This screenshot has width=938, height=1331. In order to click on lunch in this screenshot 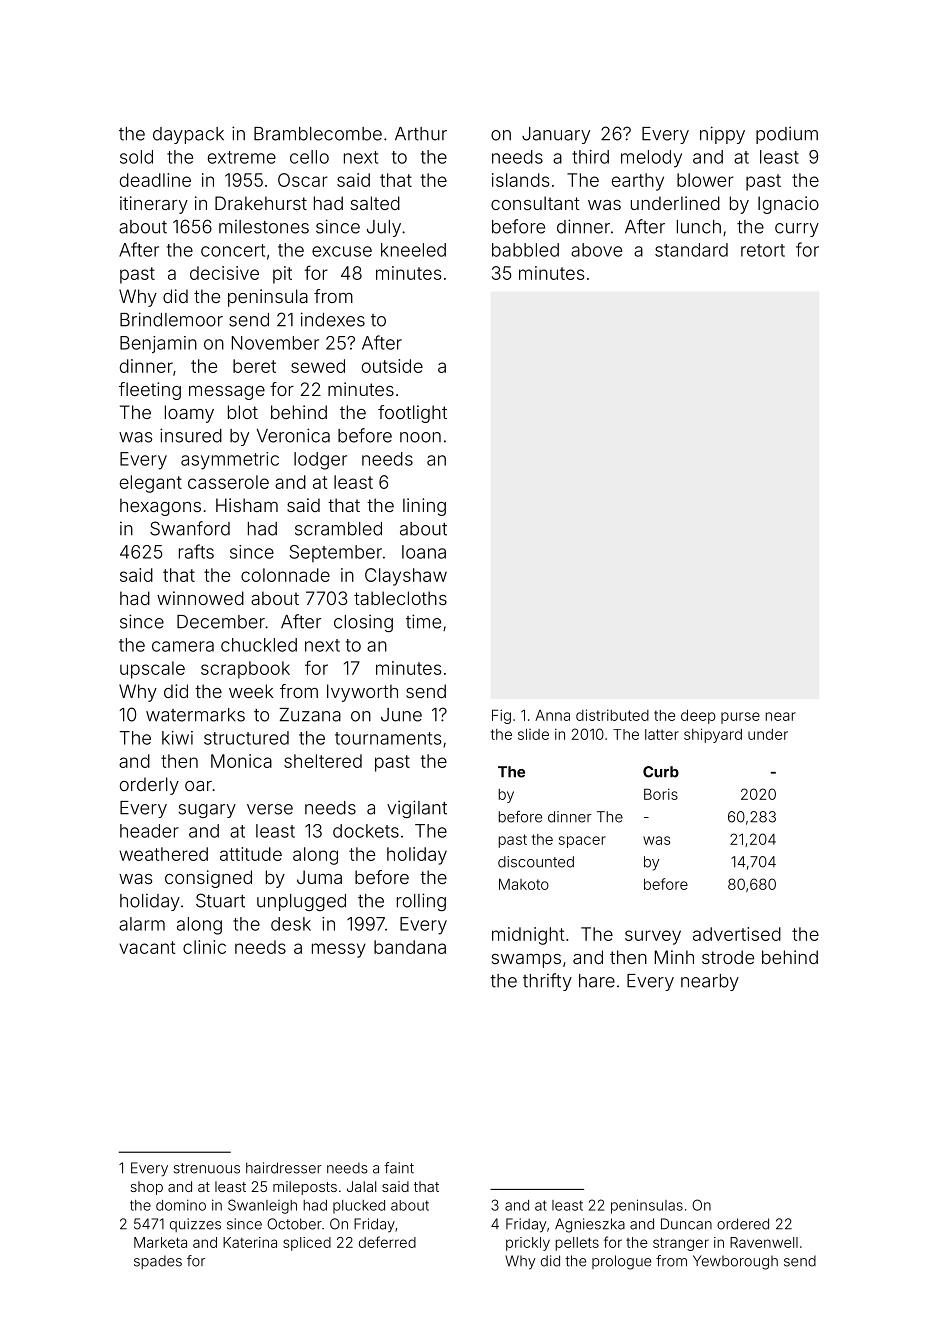, I will do `click(699, 227)`.
